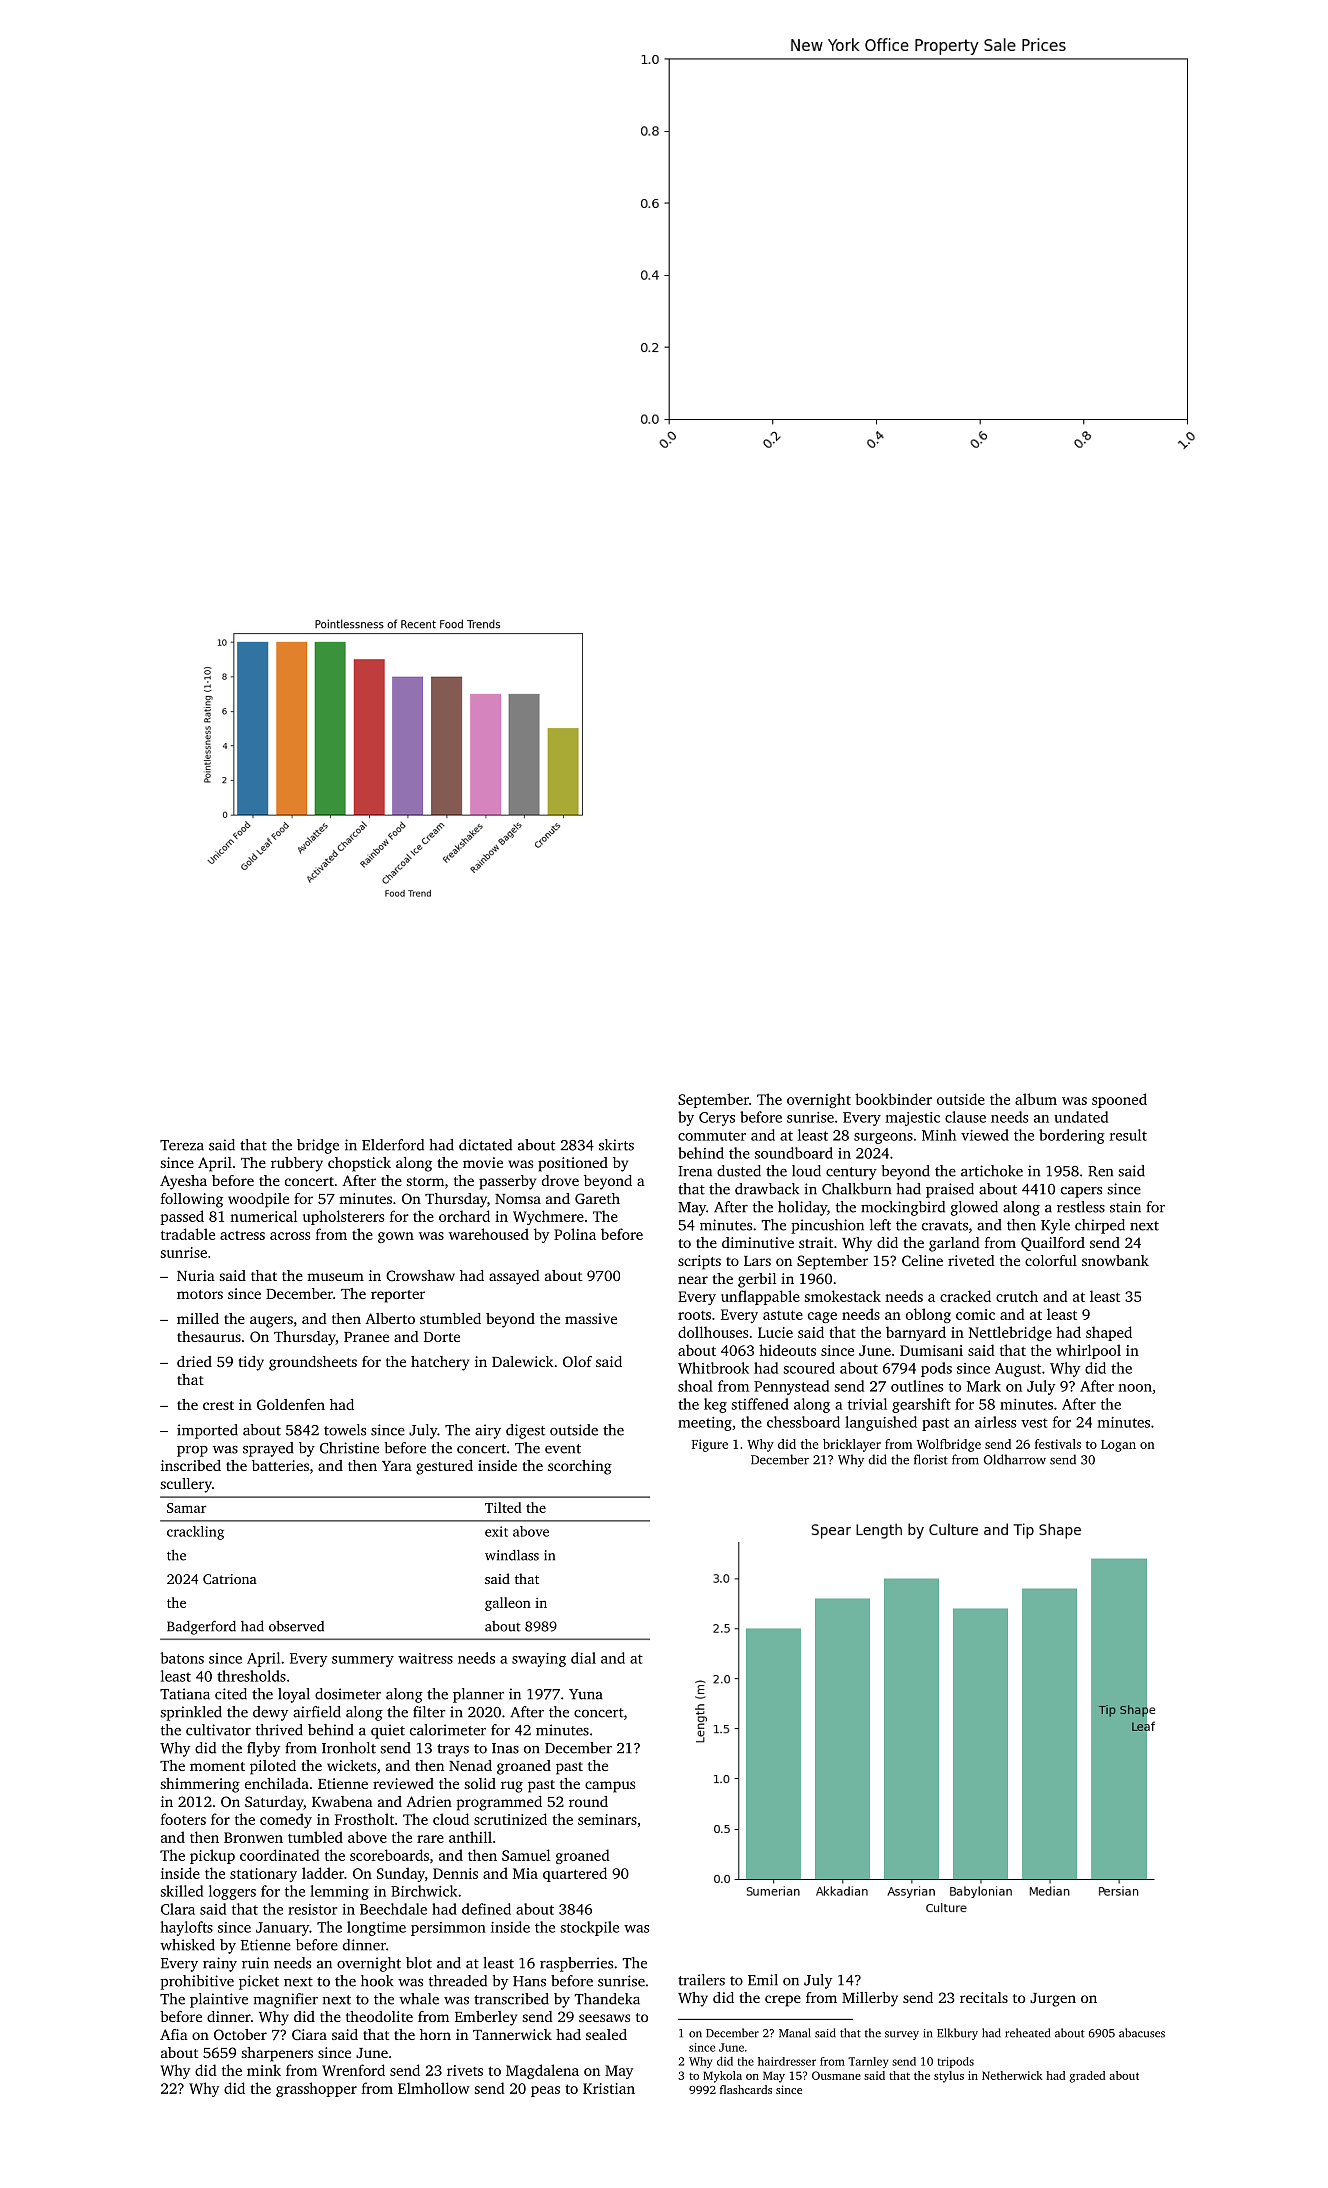 The image size is (1328, 2188). Describe the element at coordinates (931, 1459) in the document. I see `florist` at that location.
